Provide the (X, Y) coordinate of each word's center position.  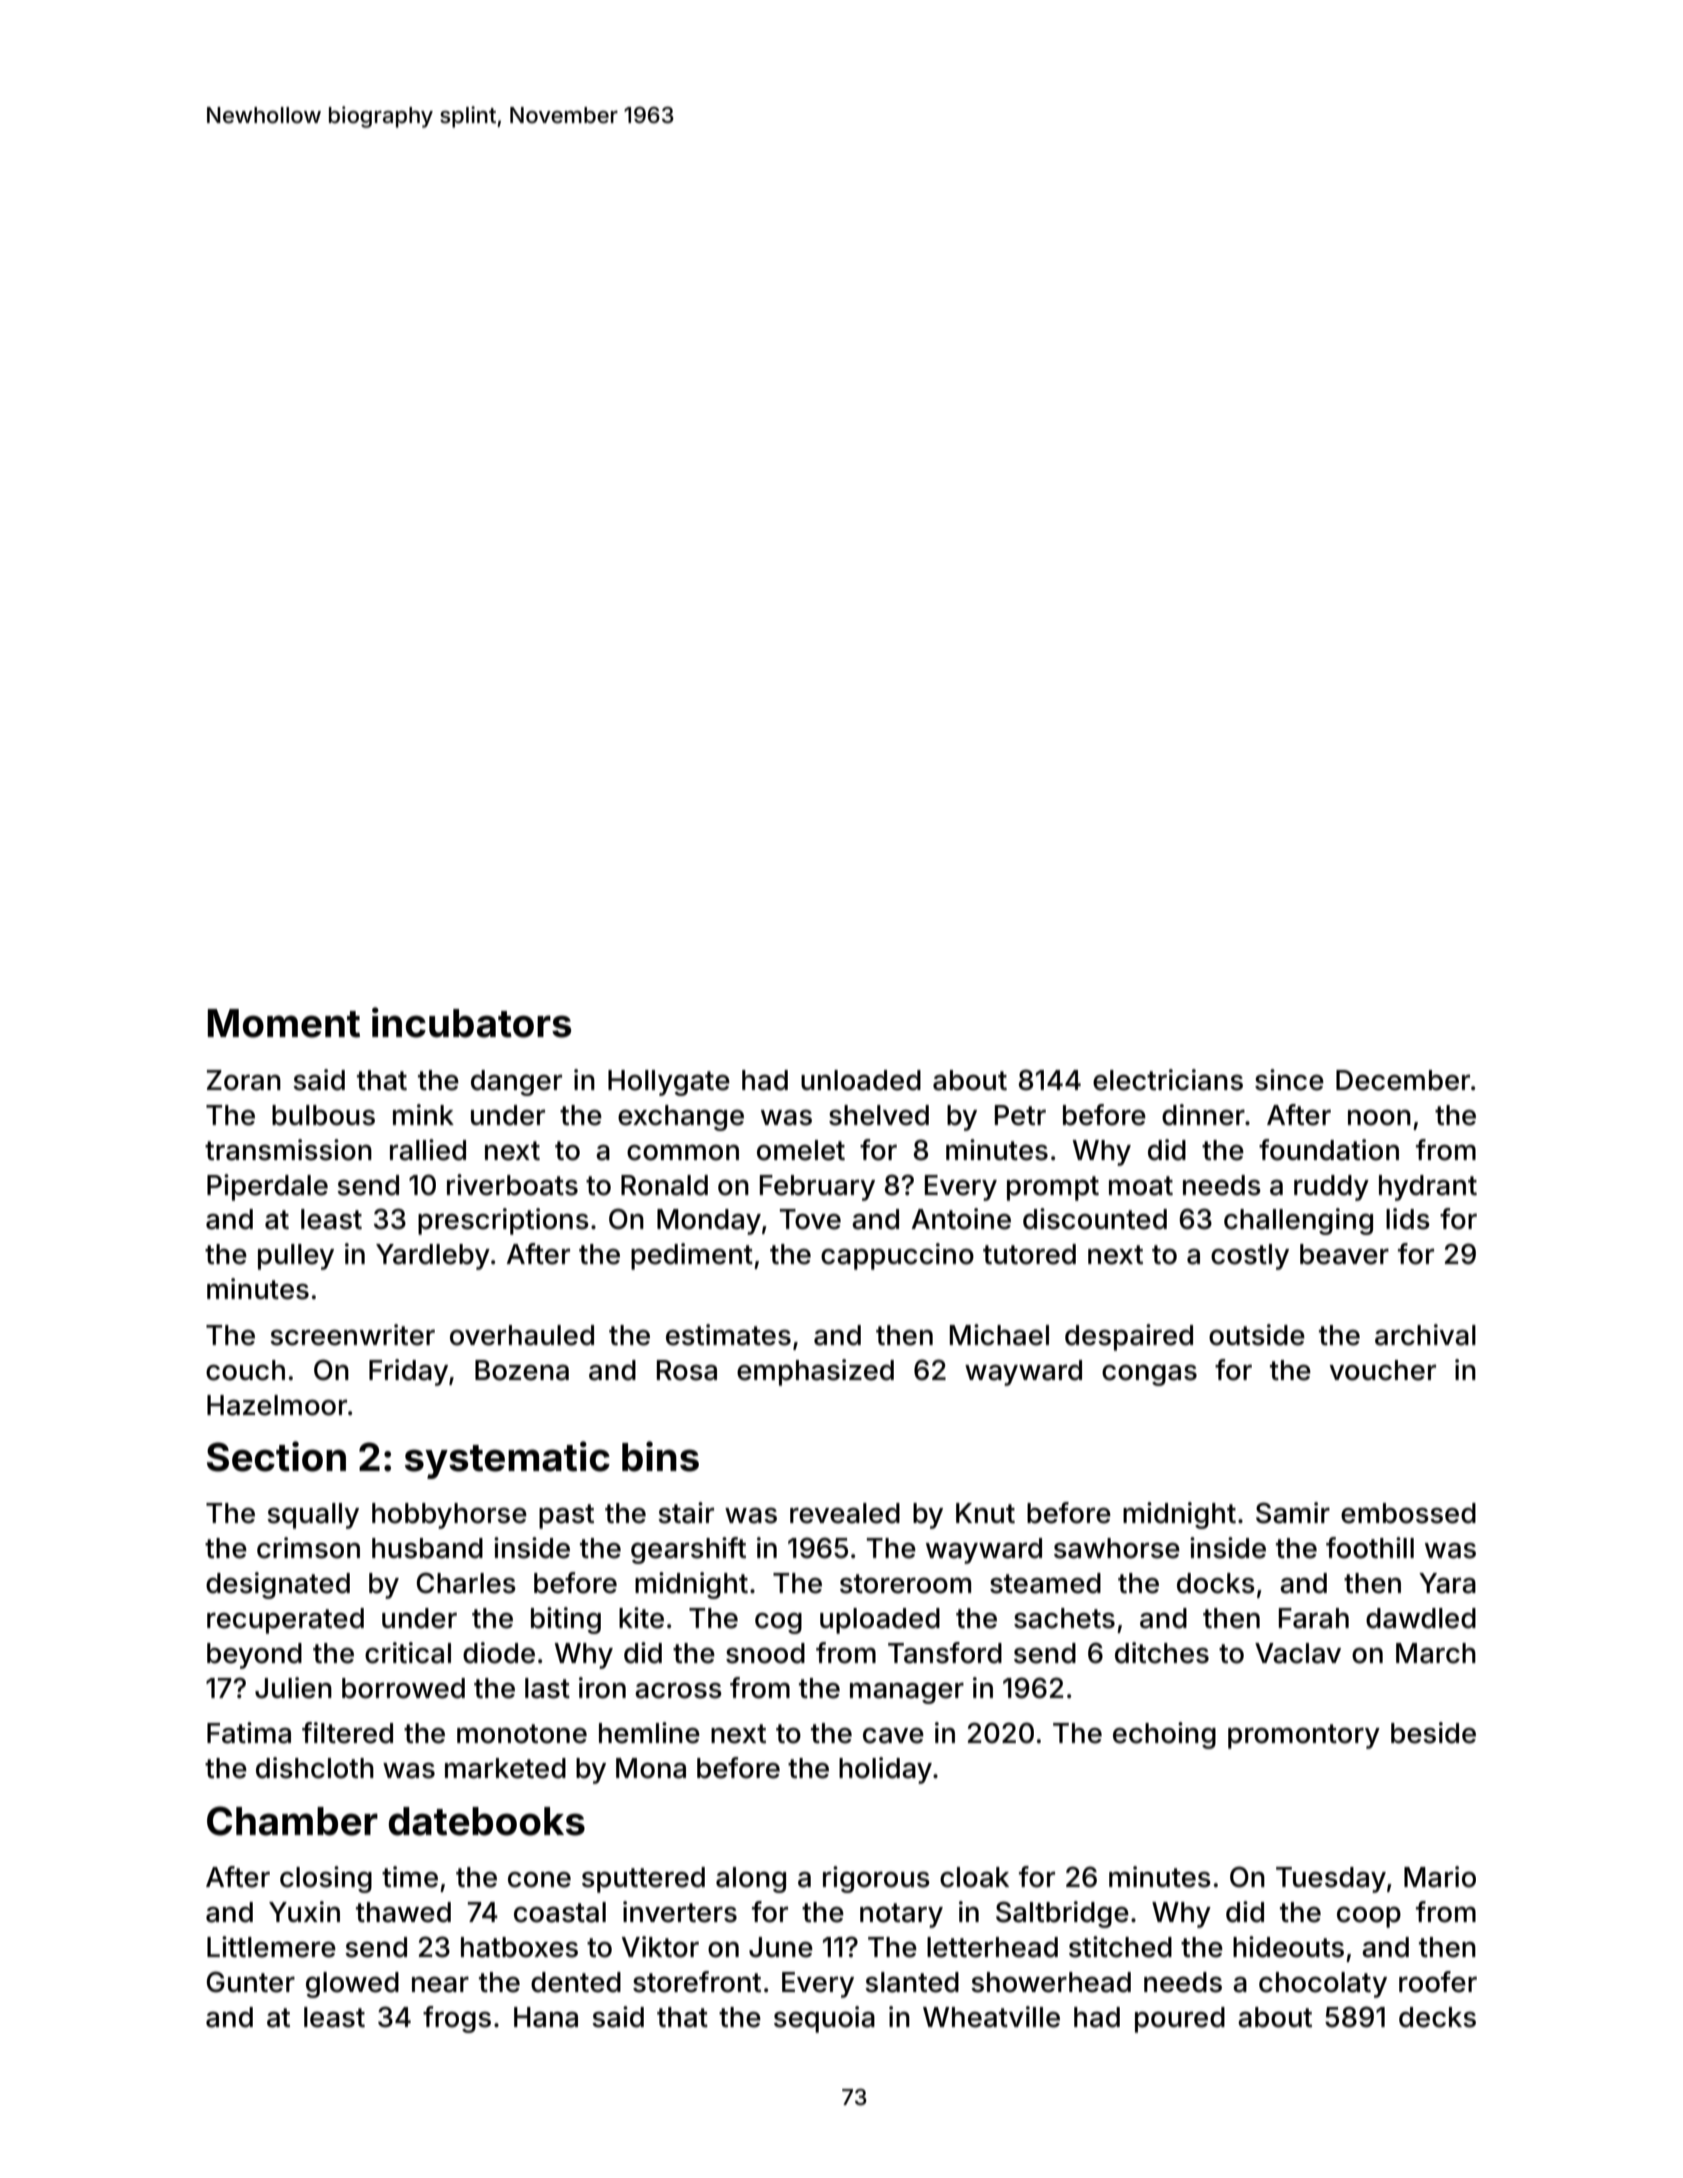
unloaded (861, 1080)
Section (276, 1456)
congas (1149, 1375)
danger (516, 1083)
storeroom (905, 1584)
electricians (1168, 1080)
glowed (352, 1985)
